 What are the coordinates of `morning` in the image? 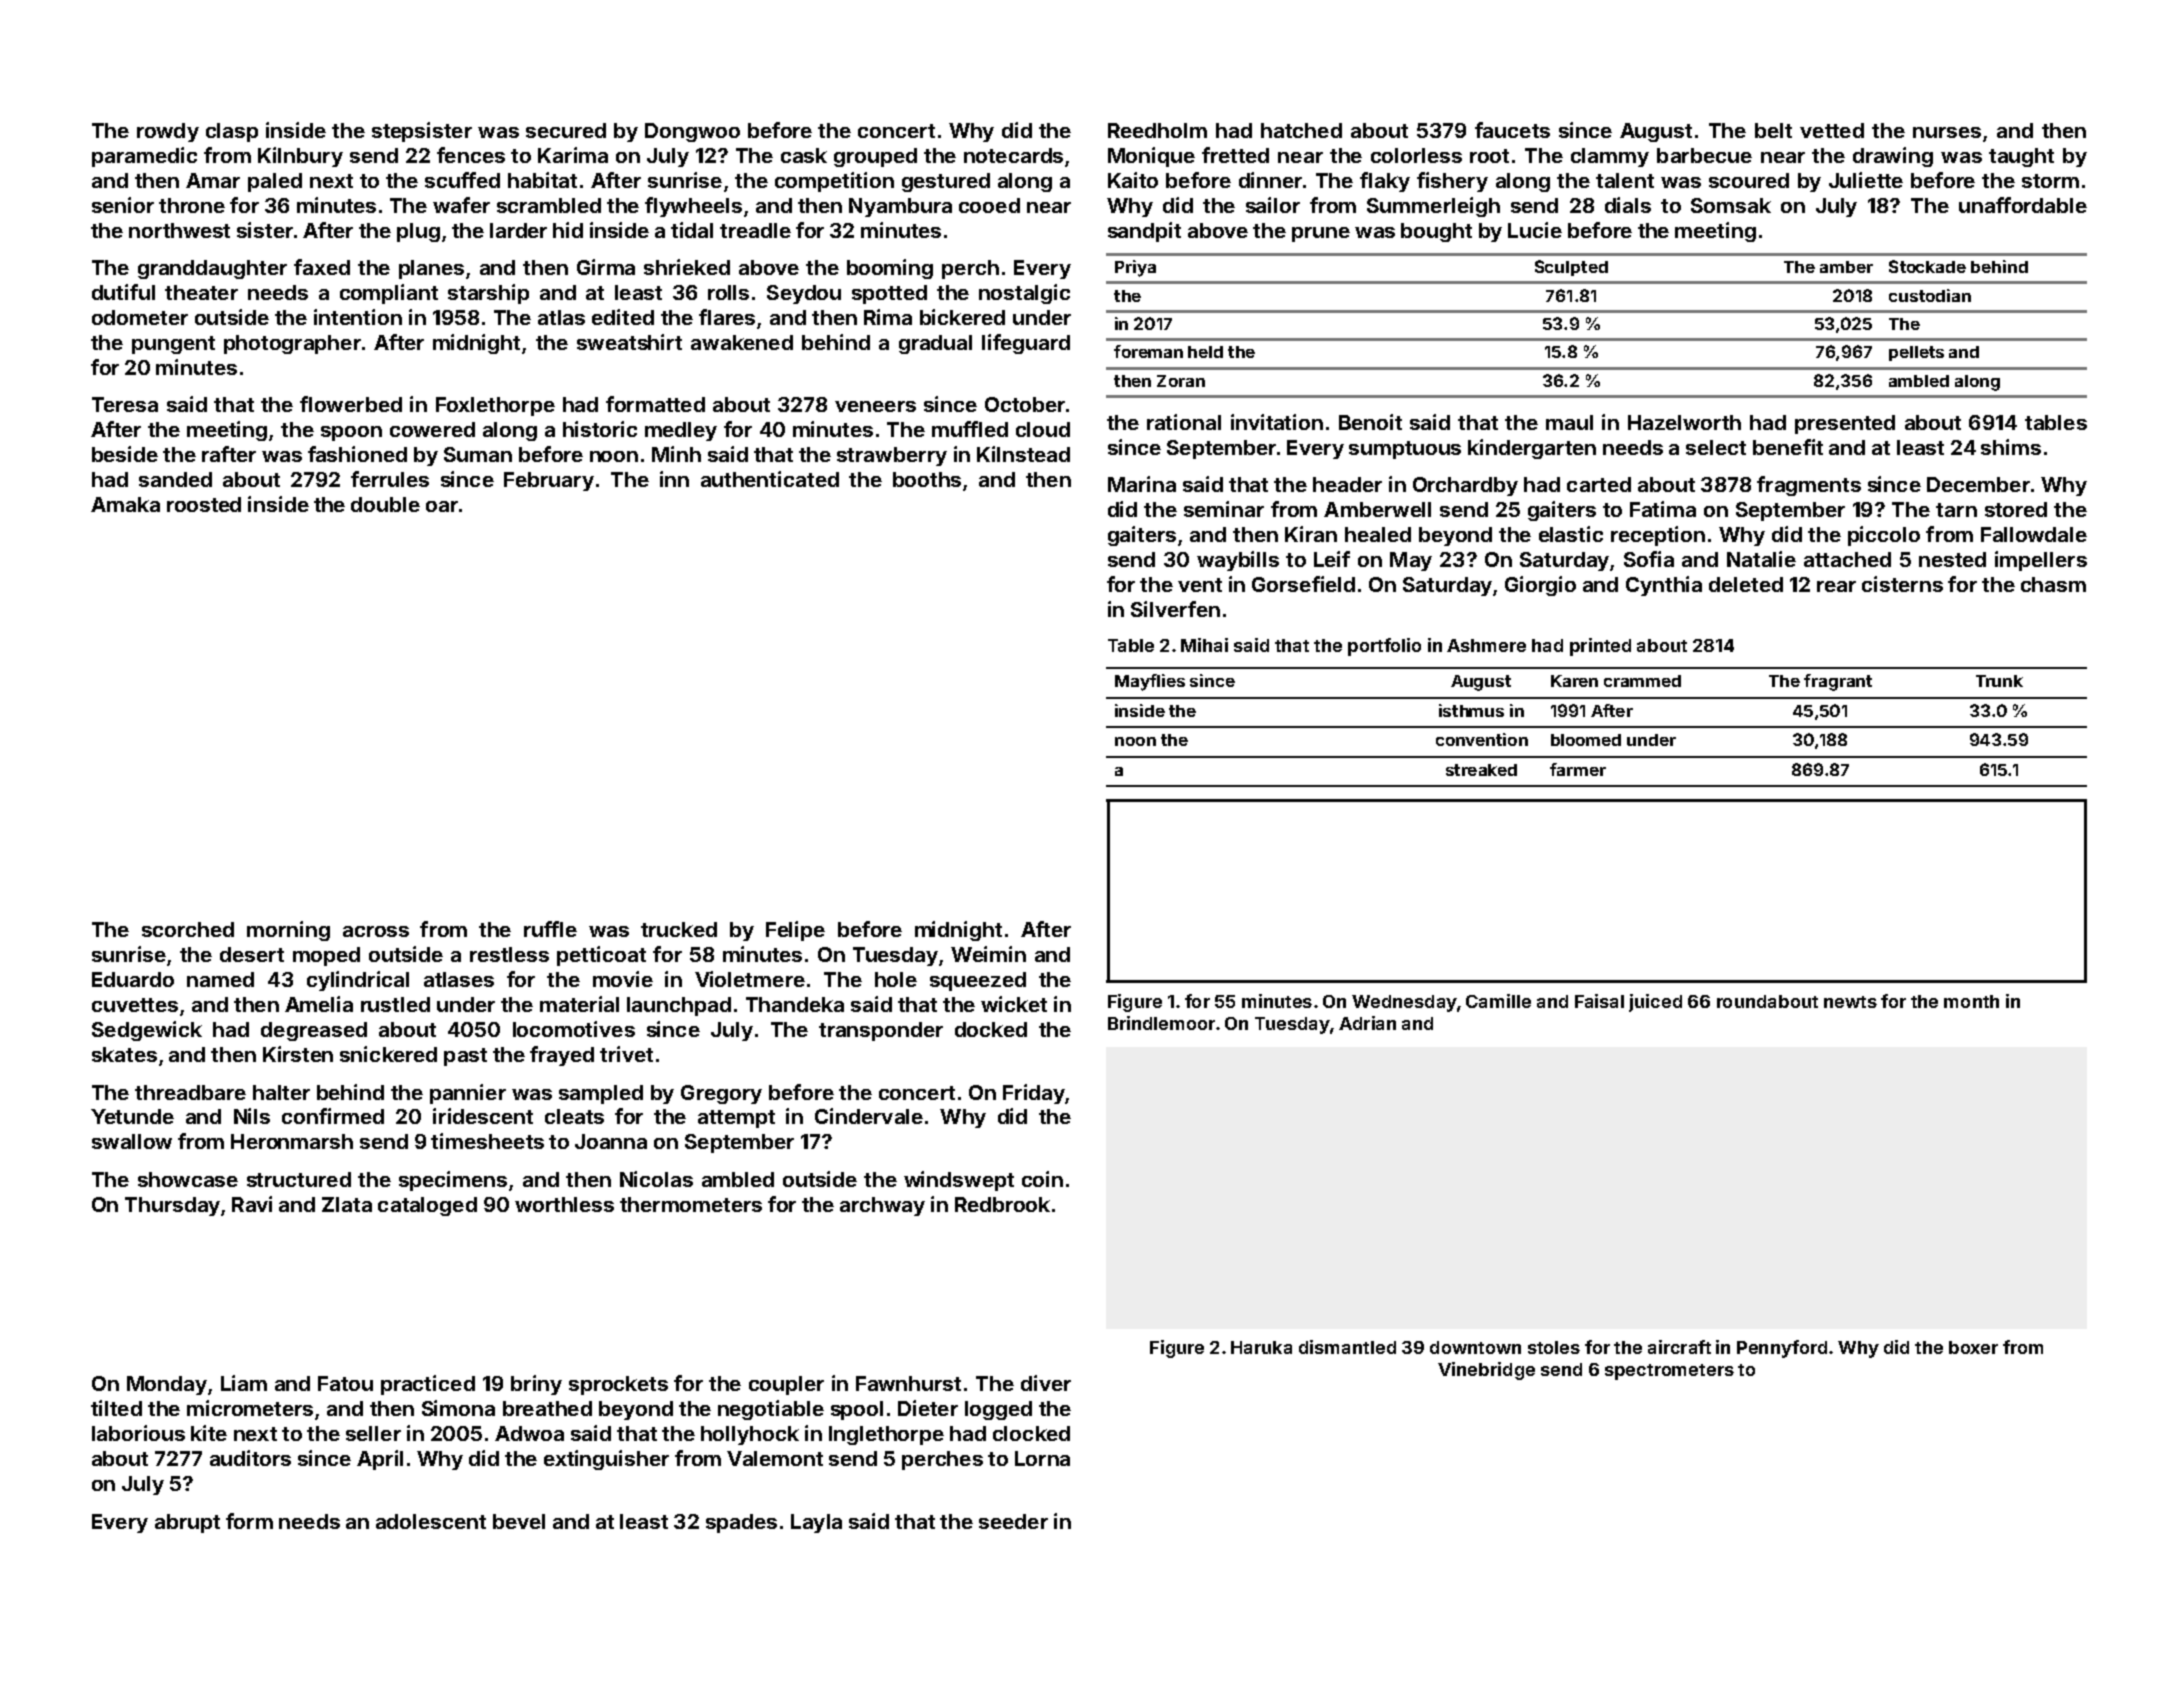 It's located at (288, 931).
